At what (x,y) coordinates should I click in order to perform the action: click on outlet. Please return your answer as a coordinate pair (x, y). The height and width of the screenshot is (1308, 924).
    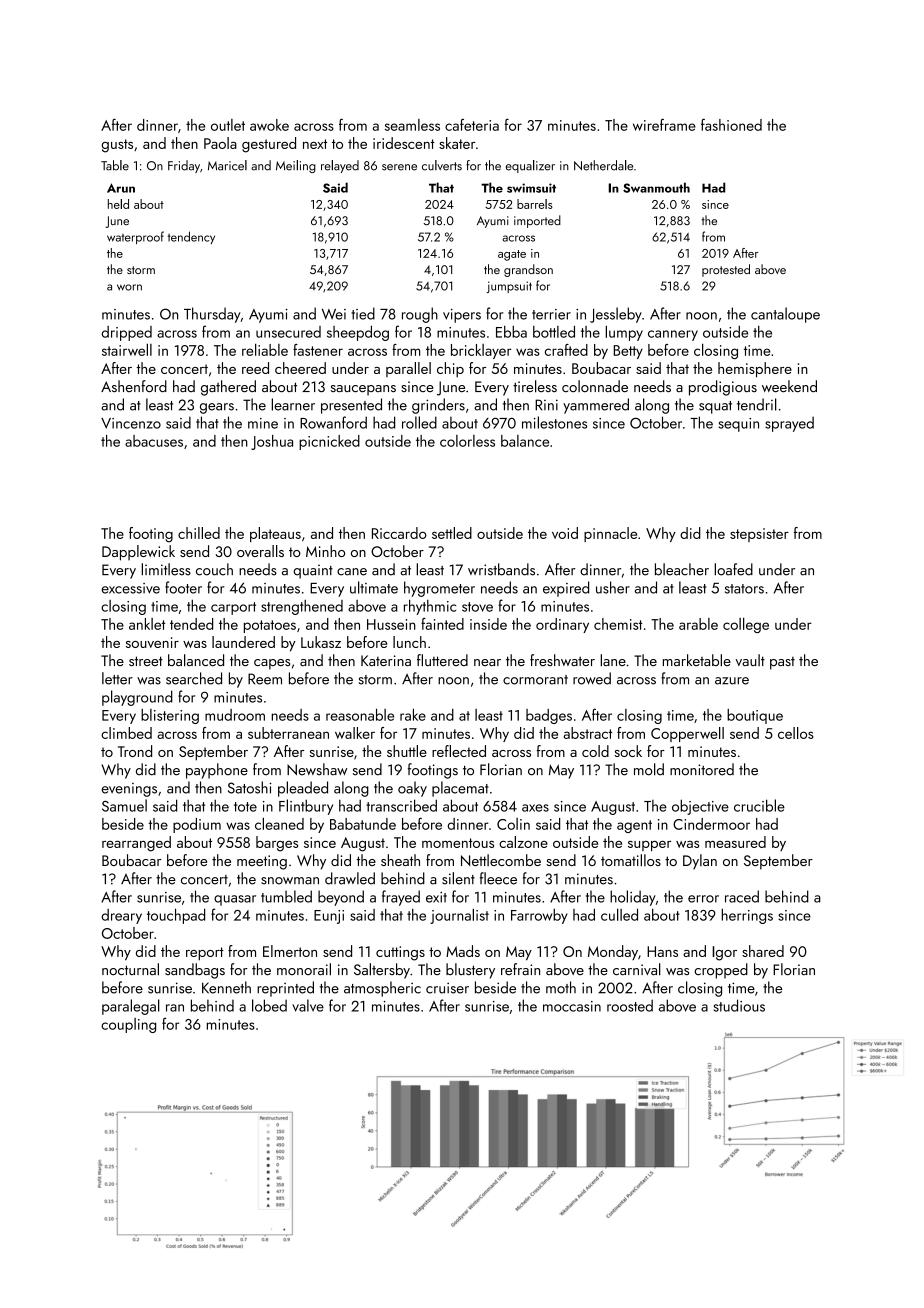
    Looking at the image, I should click on (228, 125).
